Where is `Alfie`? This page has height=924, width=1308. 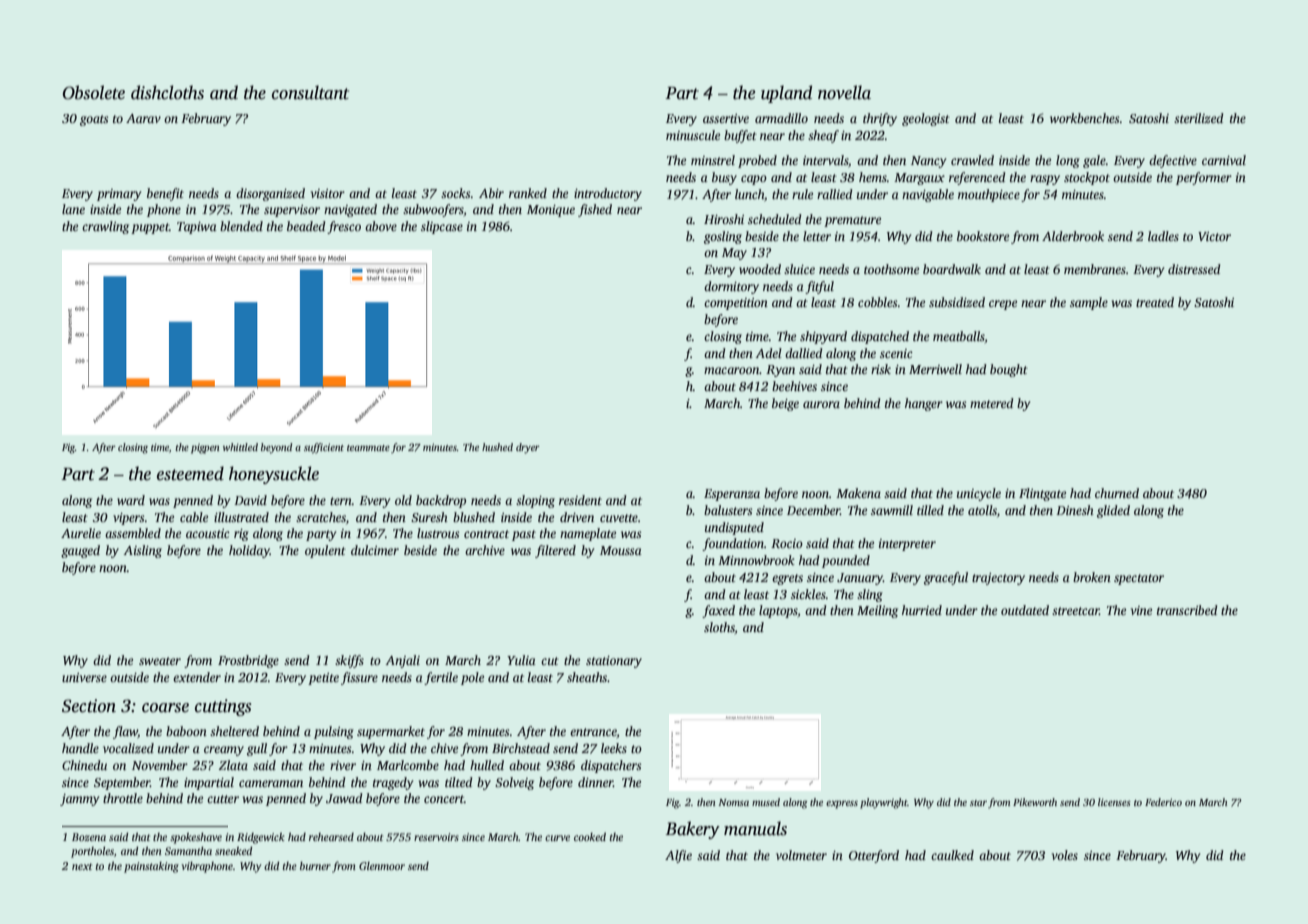
Alfie is located at coordinates (678, 856).
